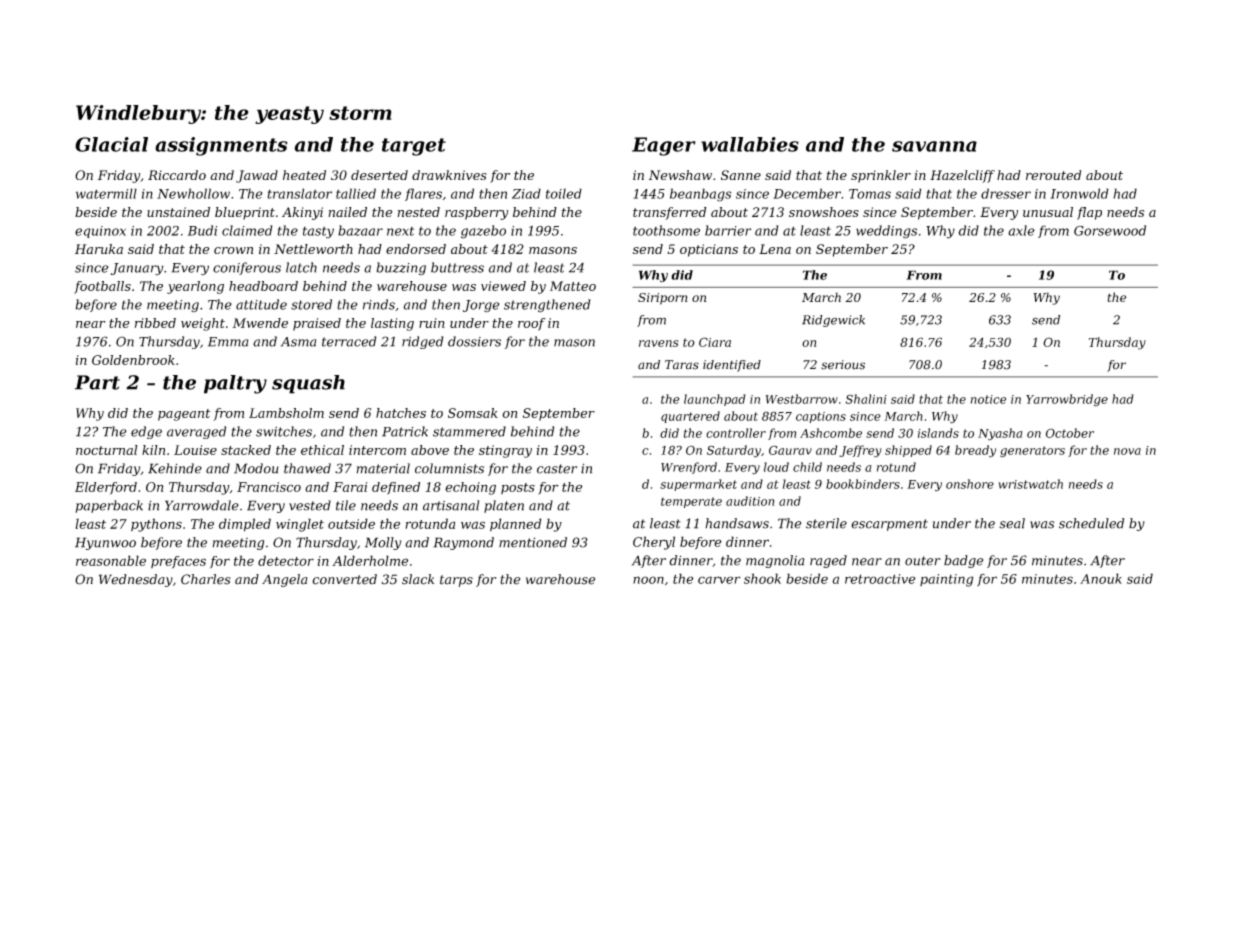 The width and height of the image is (1233, 952). What do you see at coordinates (988, 399) in the image?
I see `notice` at bounding box center [988, 399].
